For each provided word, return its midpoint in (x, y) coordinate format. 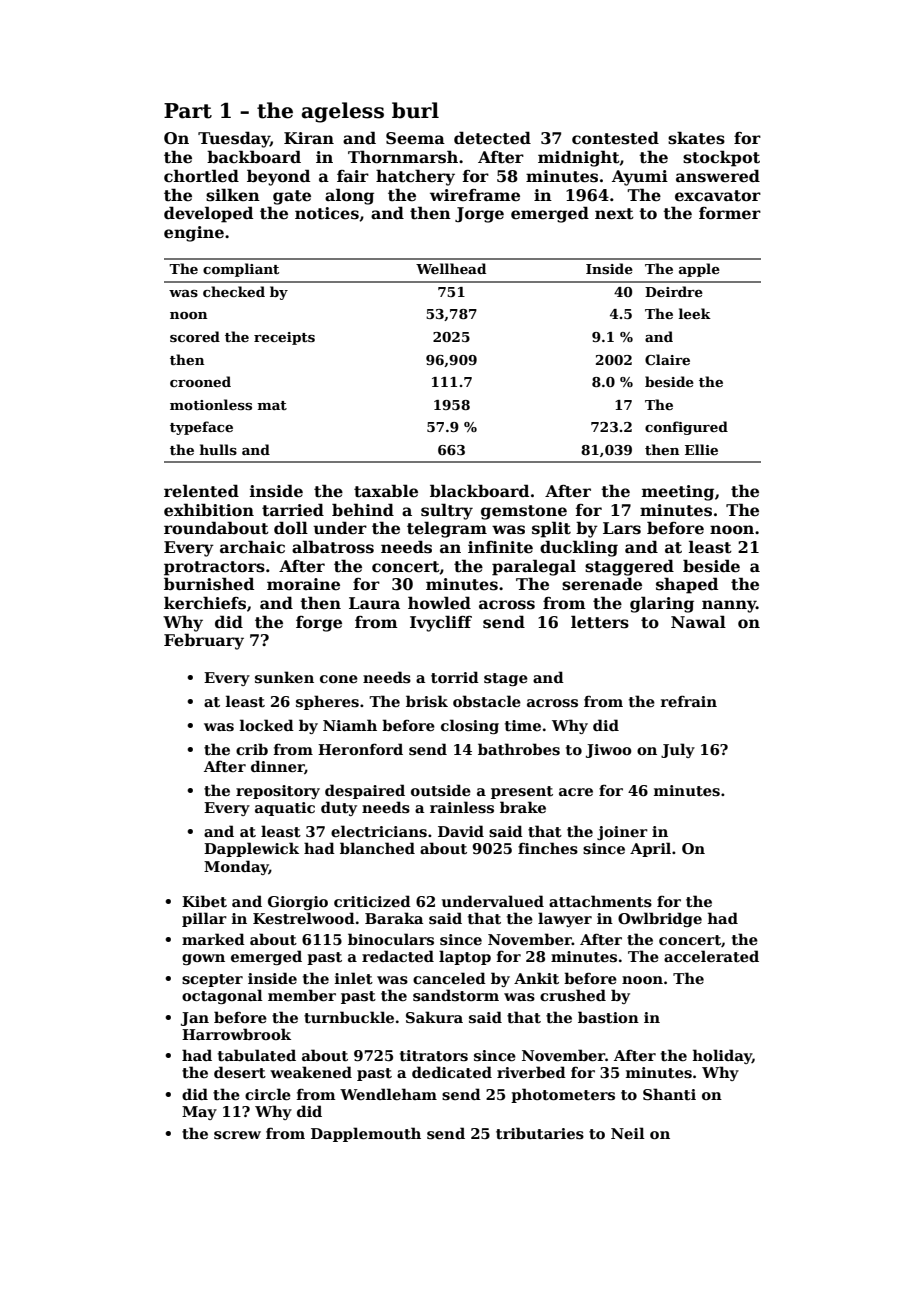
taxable (386, 491)
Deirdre (674, 291)
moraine (303, 584)
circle (268, 1094)
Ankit (536, 978)
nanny (729, 606)
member (302, 995)
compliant (241, 270)
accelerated (711, 956)
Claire (667, 359)
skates (696, 138)
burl (415, 110)
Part (188, 111)
